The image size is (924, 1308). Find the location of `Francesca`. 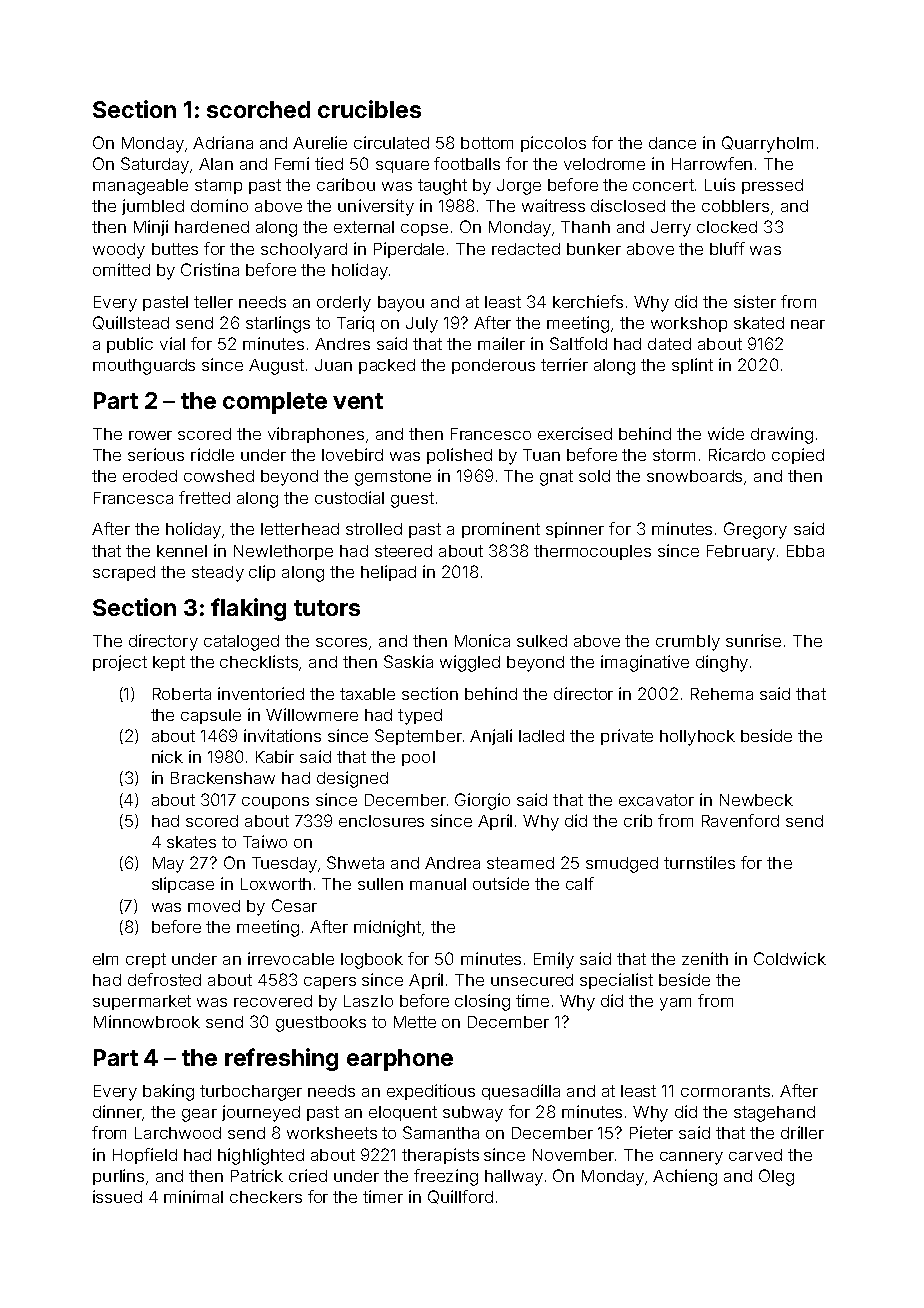

Francesca is located at coordinates (133, 498).
